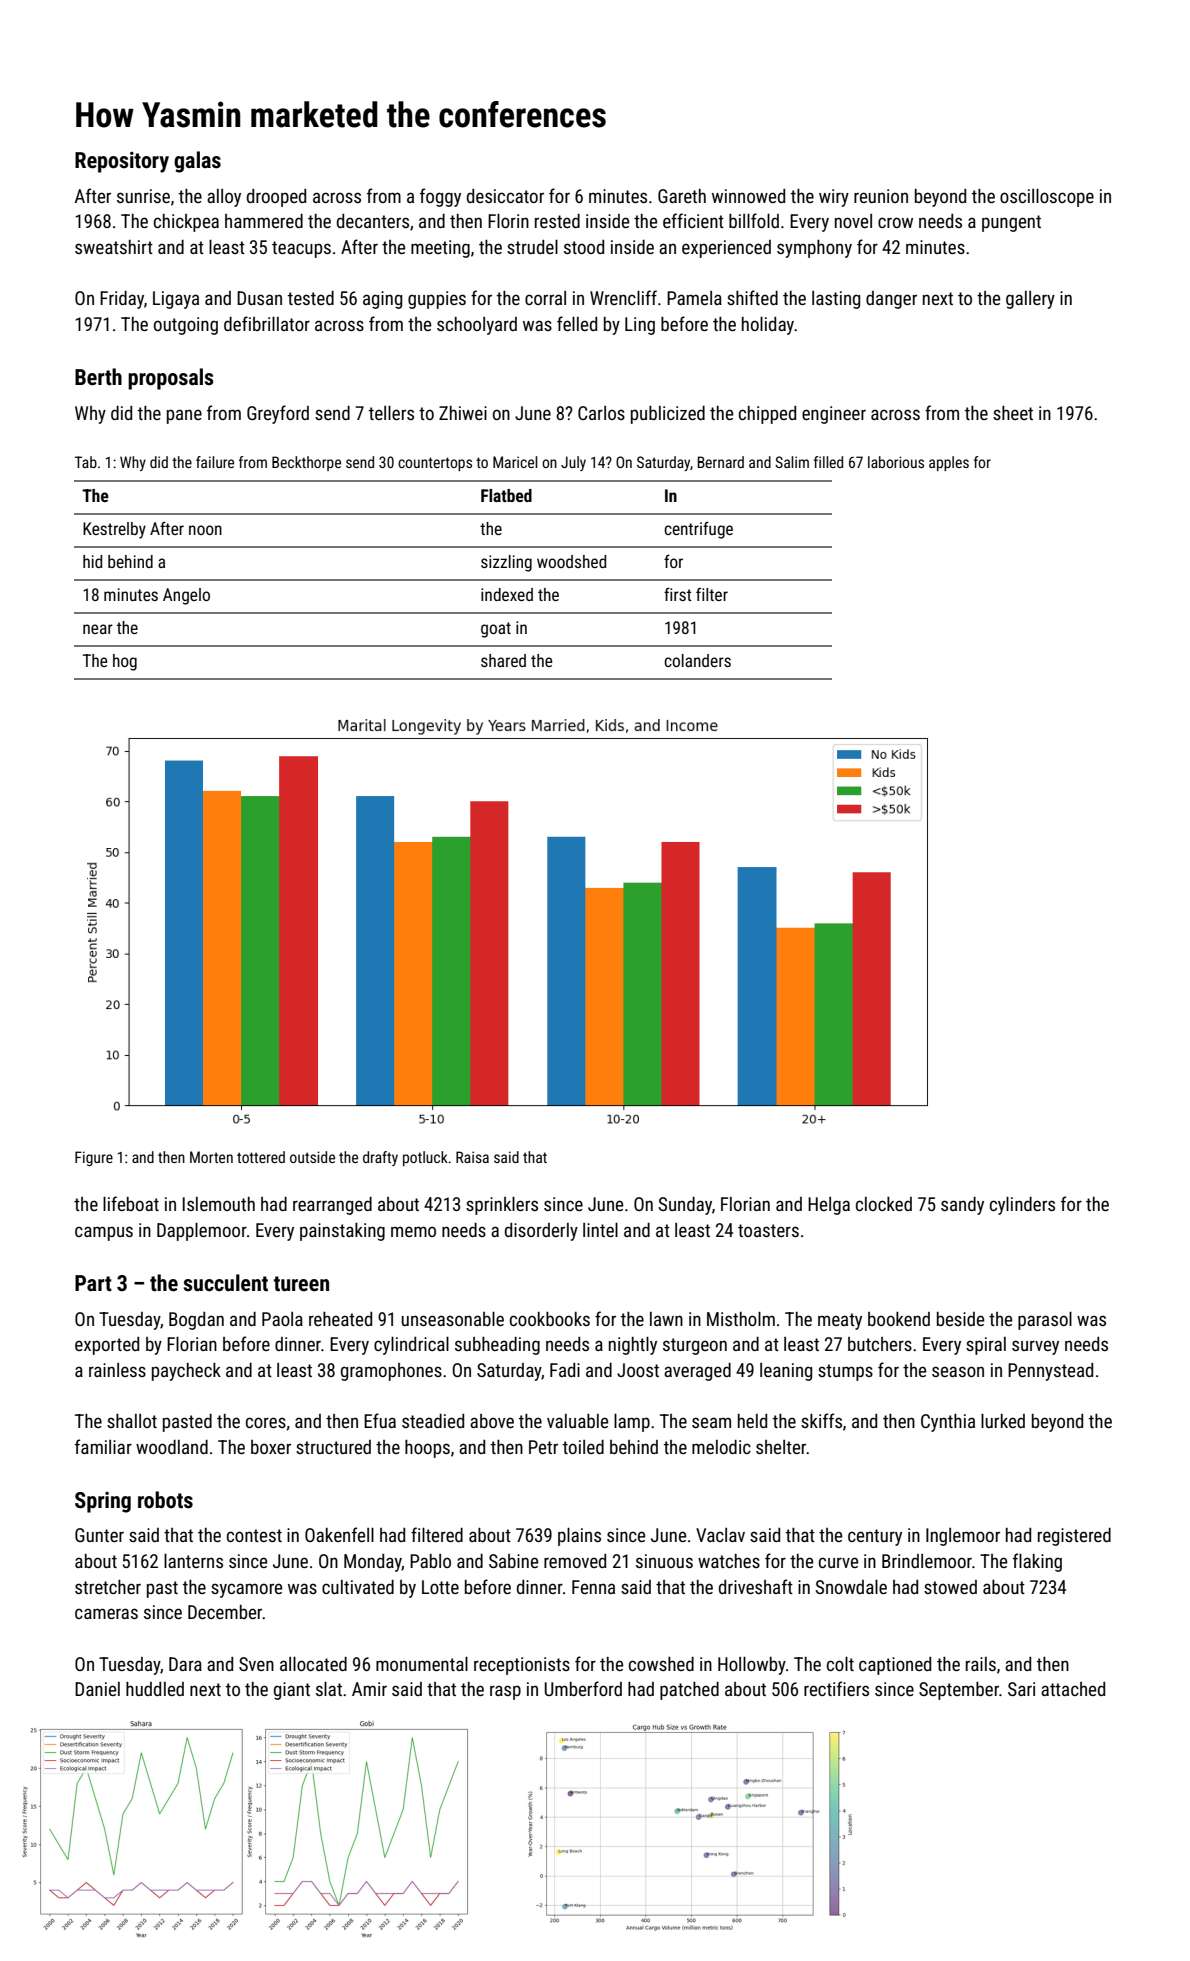 The image size is (1190, 1961). Describe the element at coordinates (197, 162) in the screenshot. I see `galas` at that location.
